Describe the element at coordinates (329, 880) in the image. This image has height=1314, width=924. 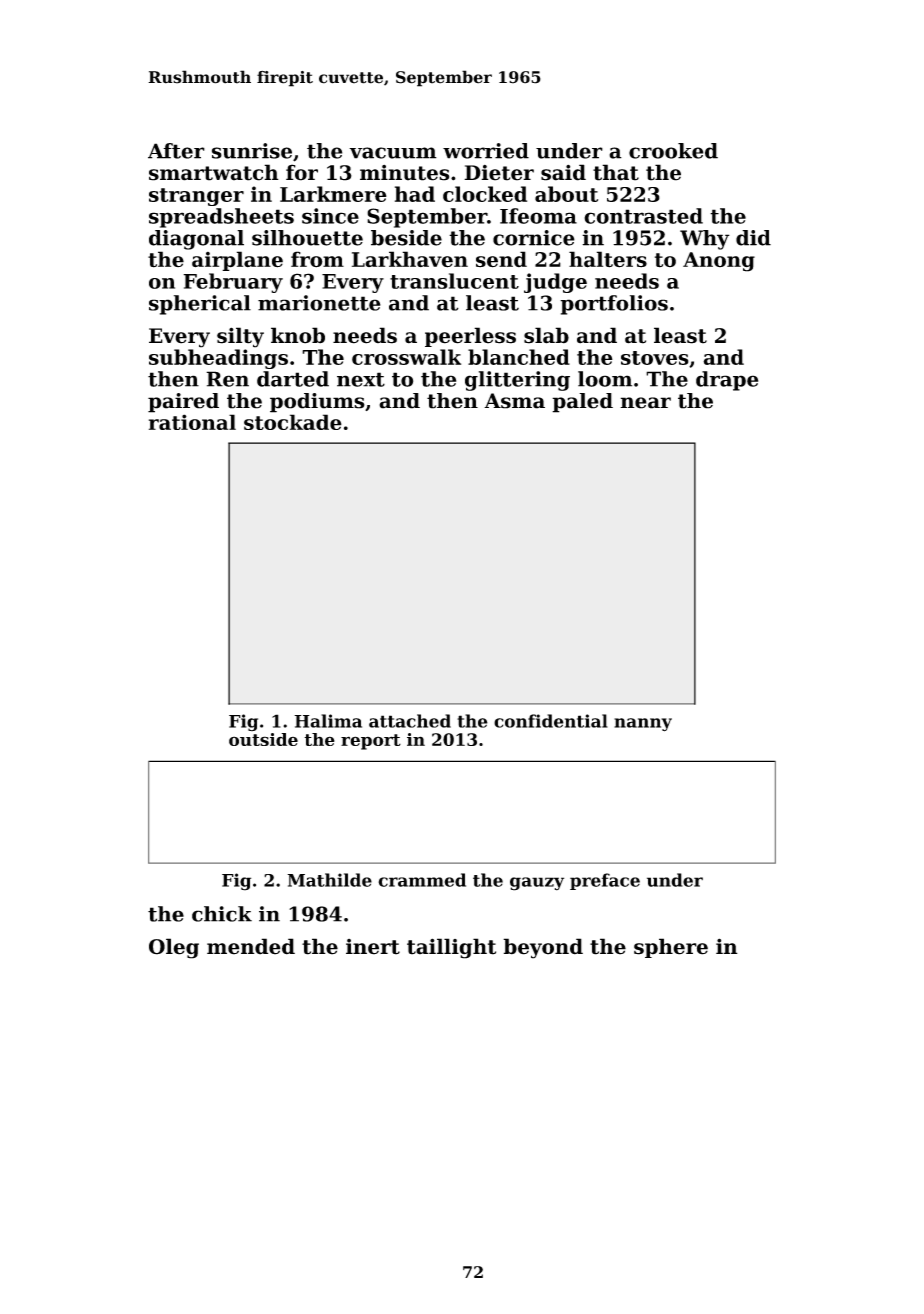
I see `Mathilde` at that location.
